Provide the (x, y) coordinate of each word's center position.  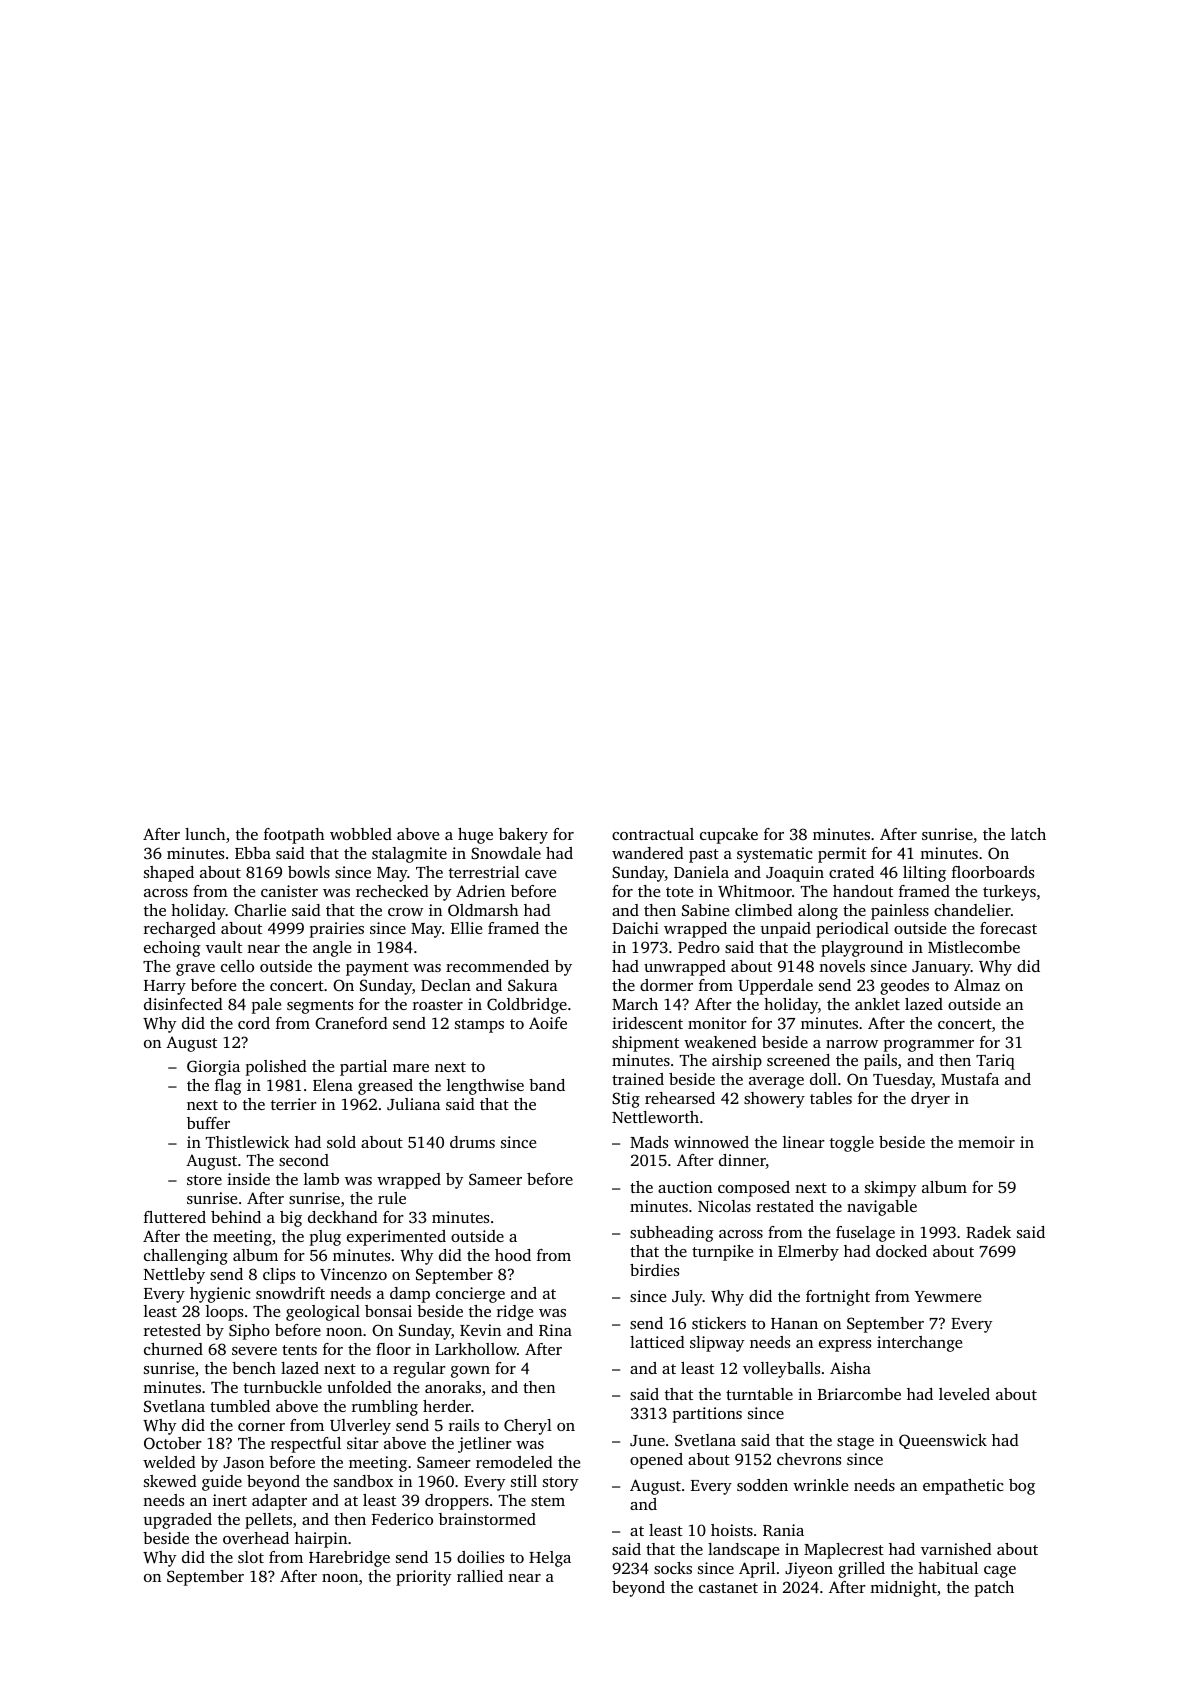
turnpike (722, 1253)
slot (251, 1557)
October (173, 1443)
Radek (988, 1232)
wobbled (361, 834)
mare (411, 1068)
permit (842, 855)
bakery (523, 836)
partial (363, 1068)
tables (831, 1098)
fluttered (175, 1217)
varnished (956, 1549)
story (560, 1484)
